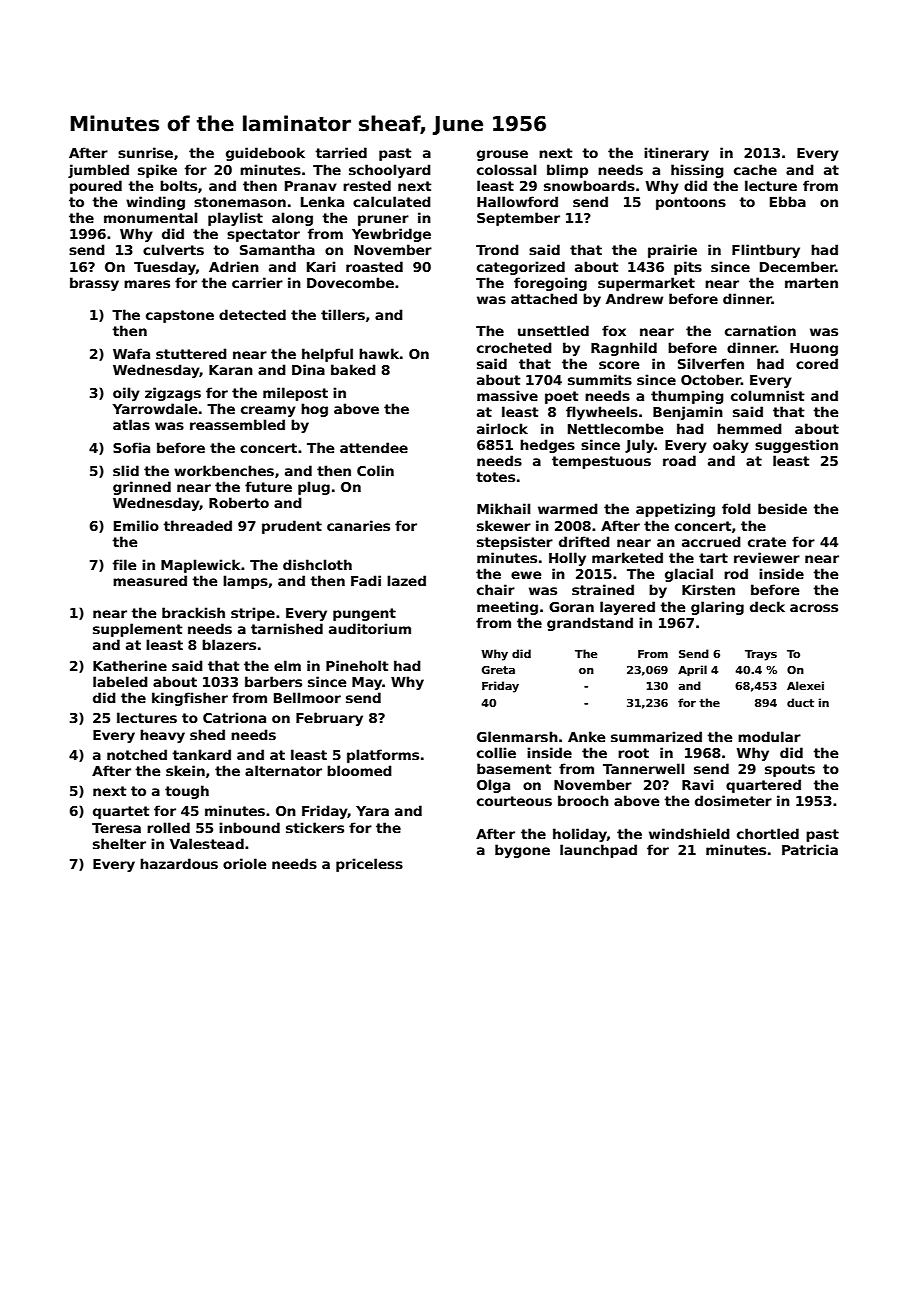 The image size is (908, 1316). What do you see at coordinates (341, 152) in the screenshot?
I see `tarried` at bounding box center [341, 152].
